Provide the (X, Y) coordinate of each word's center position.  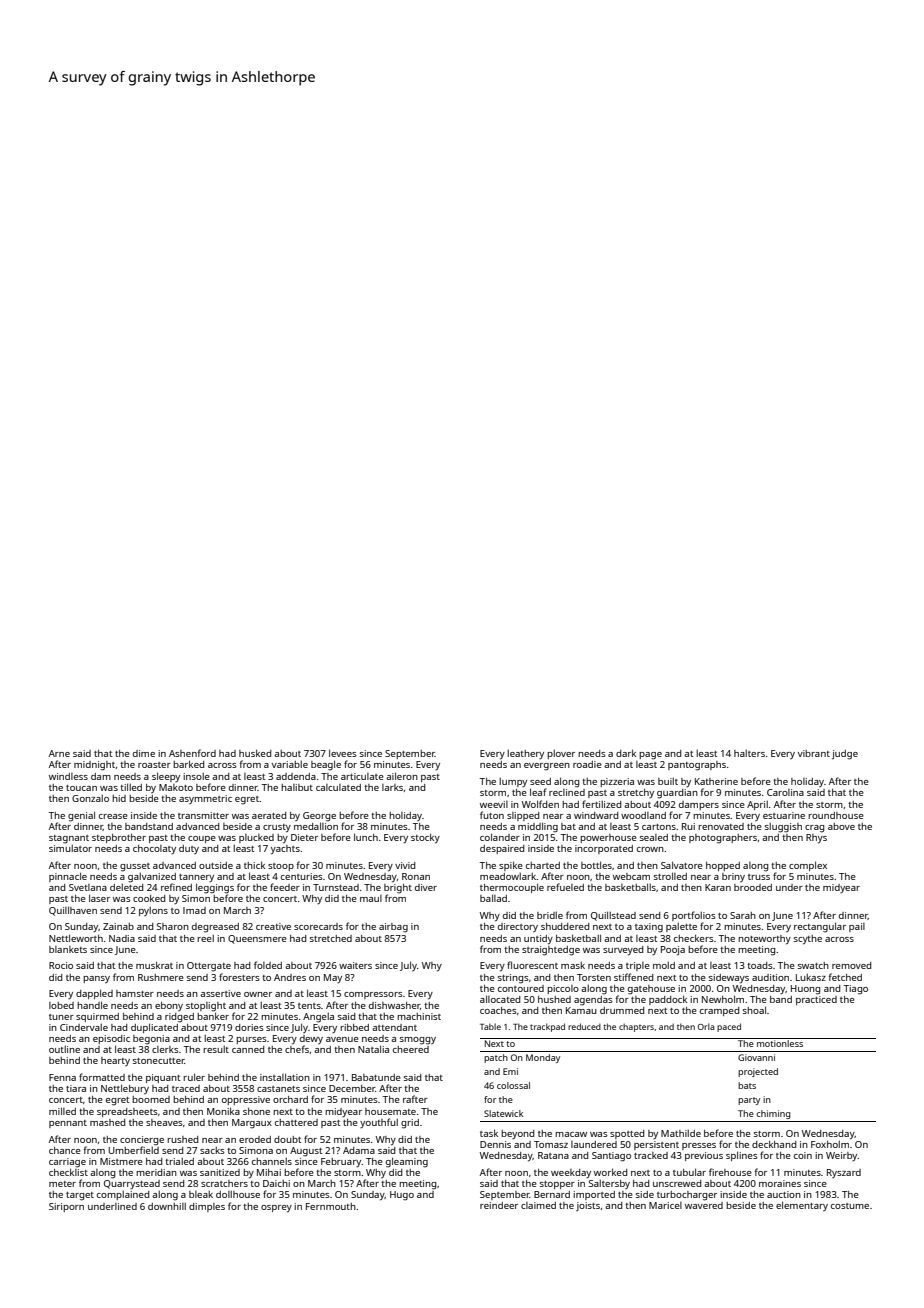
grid (410, 1124)
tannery (196, 878)
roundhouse (836, 815)
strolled (670, 876)
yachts (285, 850)
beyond (517, 1134)
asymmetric (205, 799)
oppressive (246, 1100)
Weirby (842, 1156)
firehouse (730, 1172)
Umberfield (134, 1150)
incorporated (604, 849)
